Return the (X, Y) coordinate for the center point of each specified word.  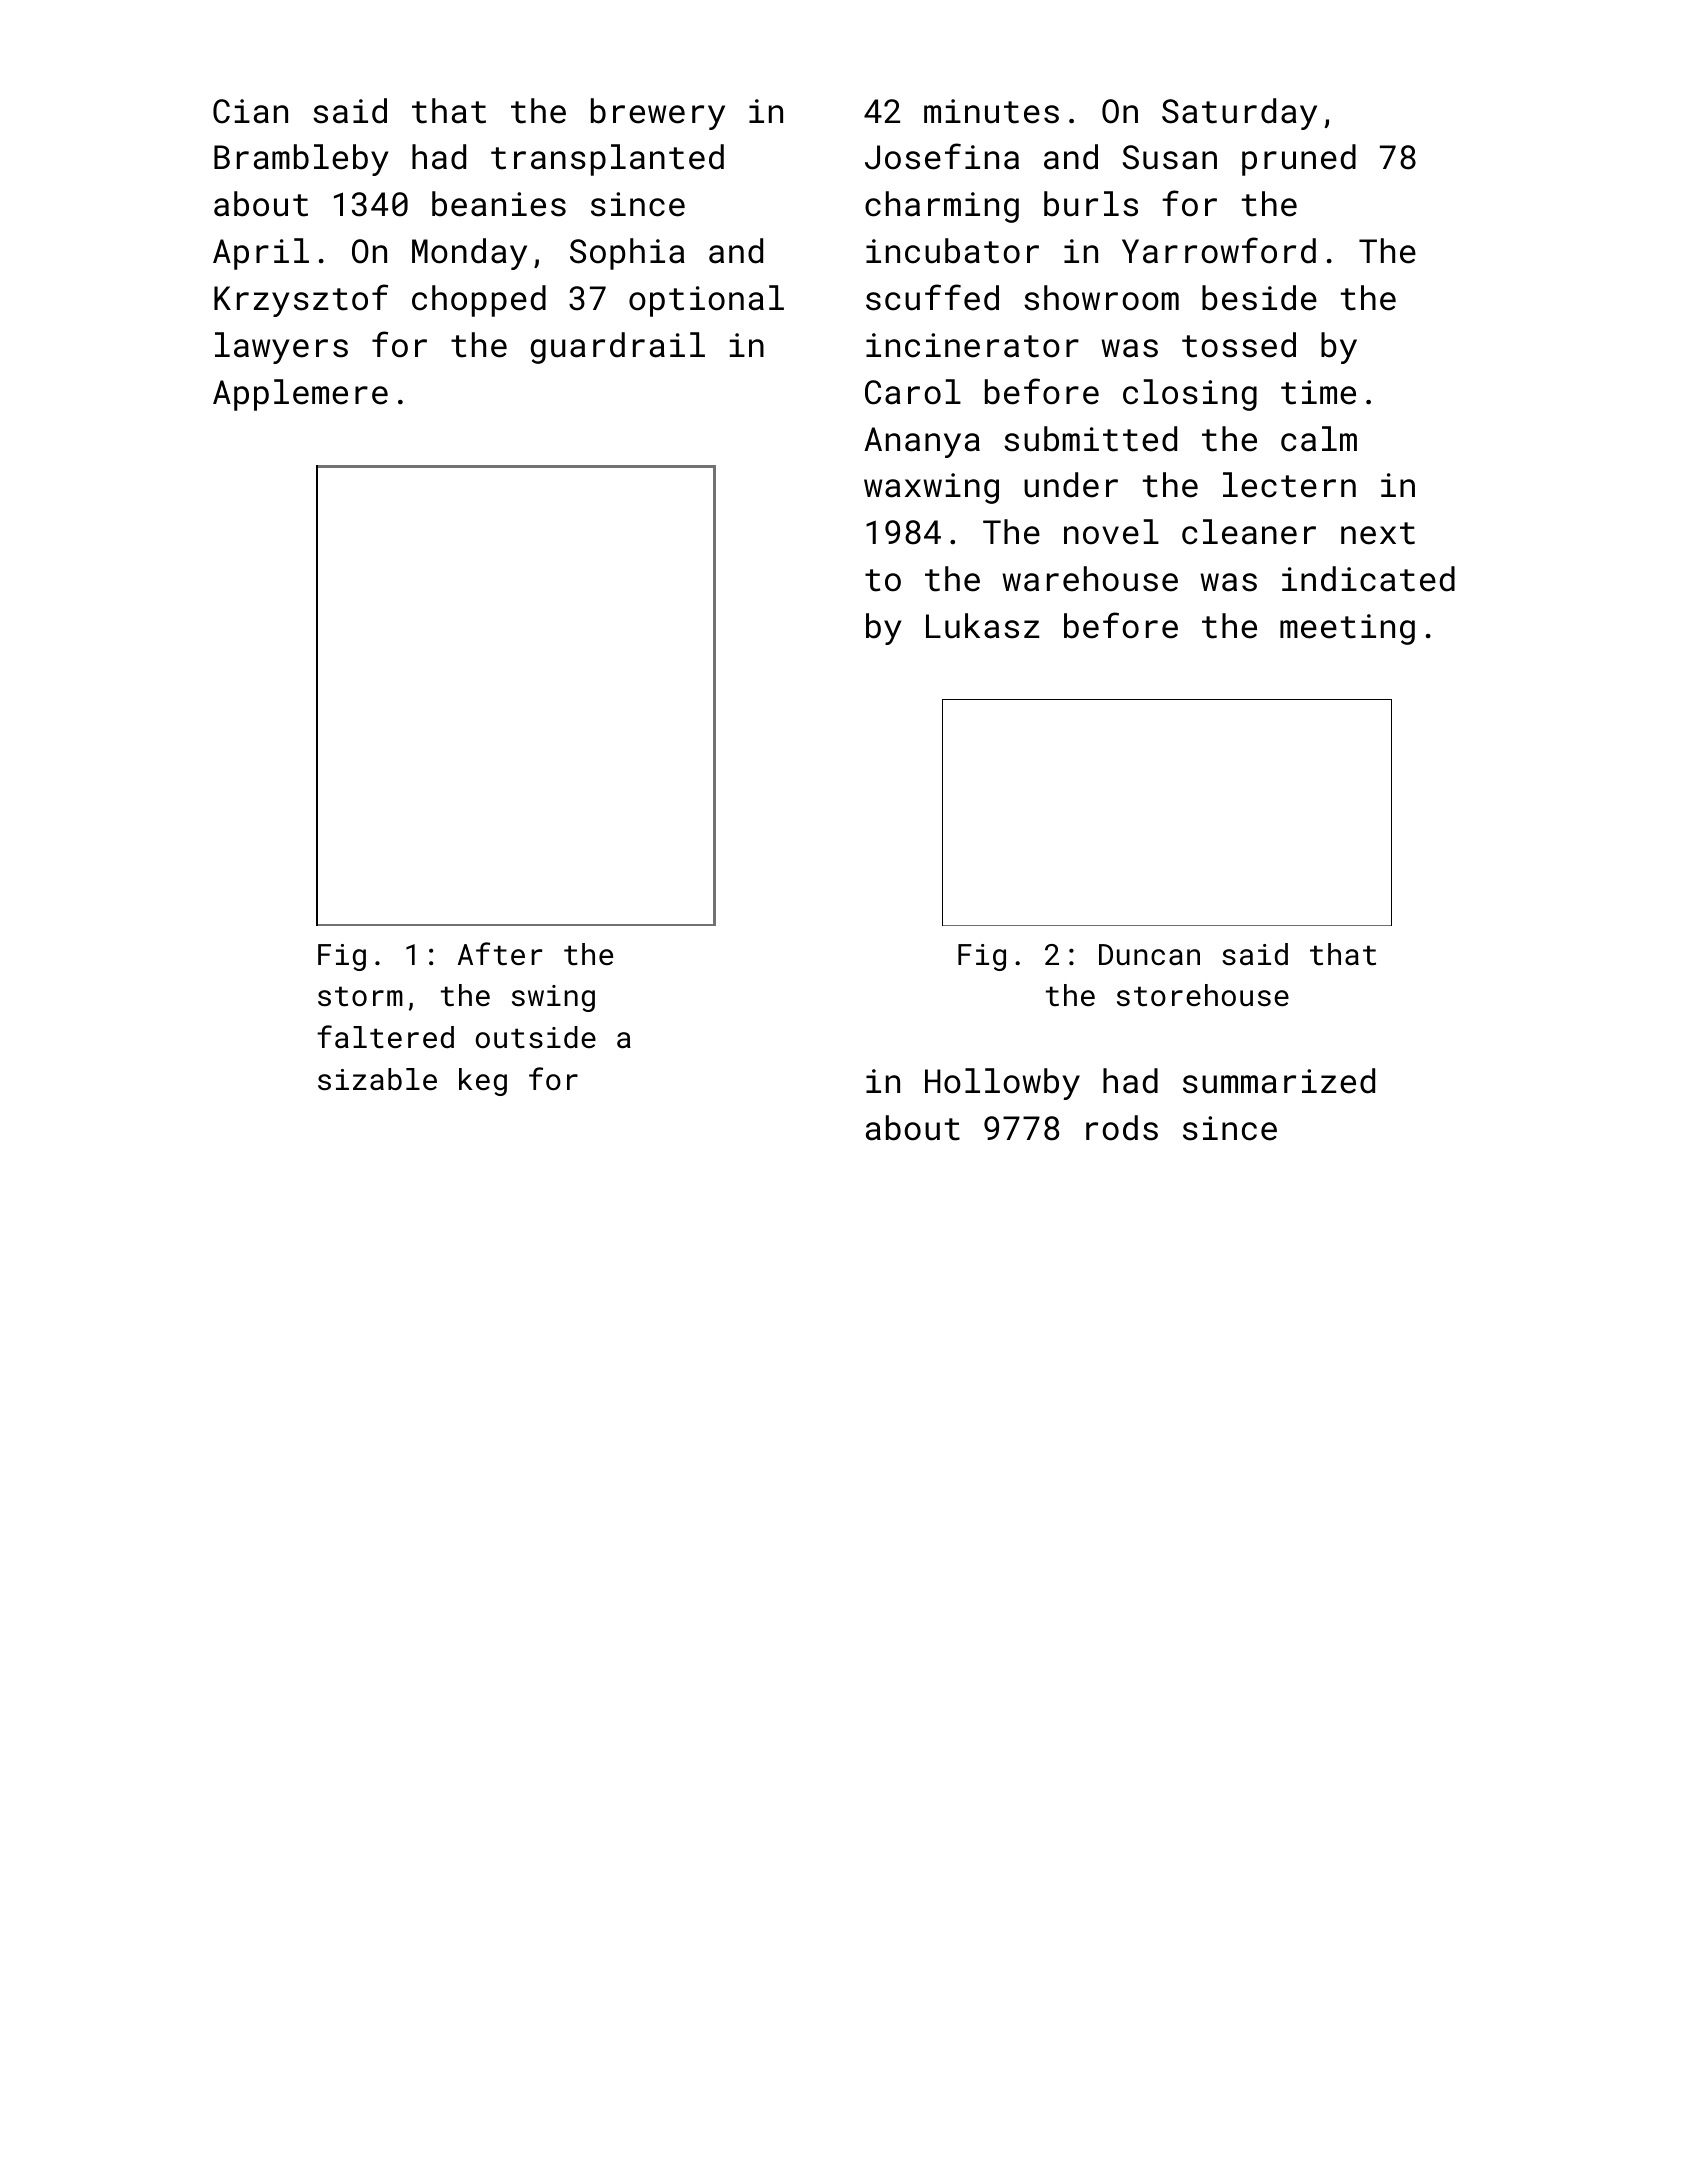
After (500, 954)
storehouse (1203, 995)
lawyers (281, 348)
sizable (377, 1079)
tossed (1239, 345)
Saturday (1239, 114)
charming (942, 207)
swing (553, 998)
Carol (913, 392)
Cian (250, 111)
